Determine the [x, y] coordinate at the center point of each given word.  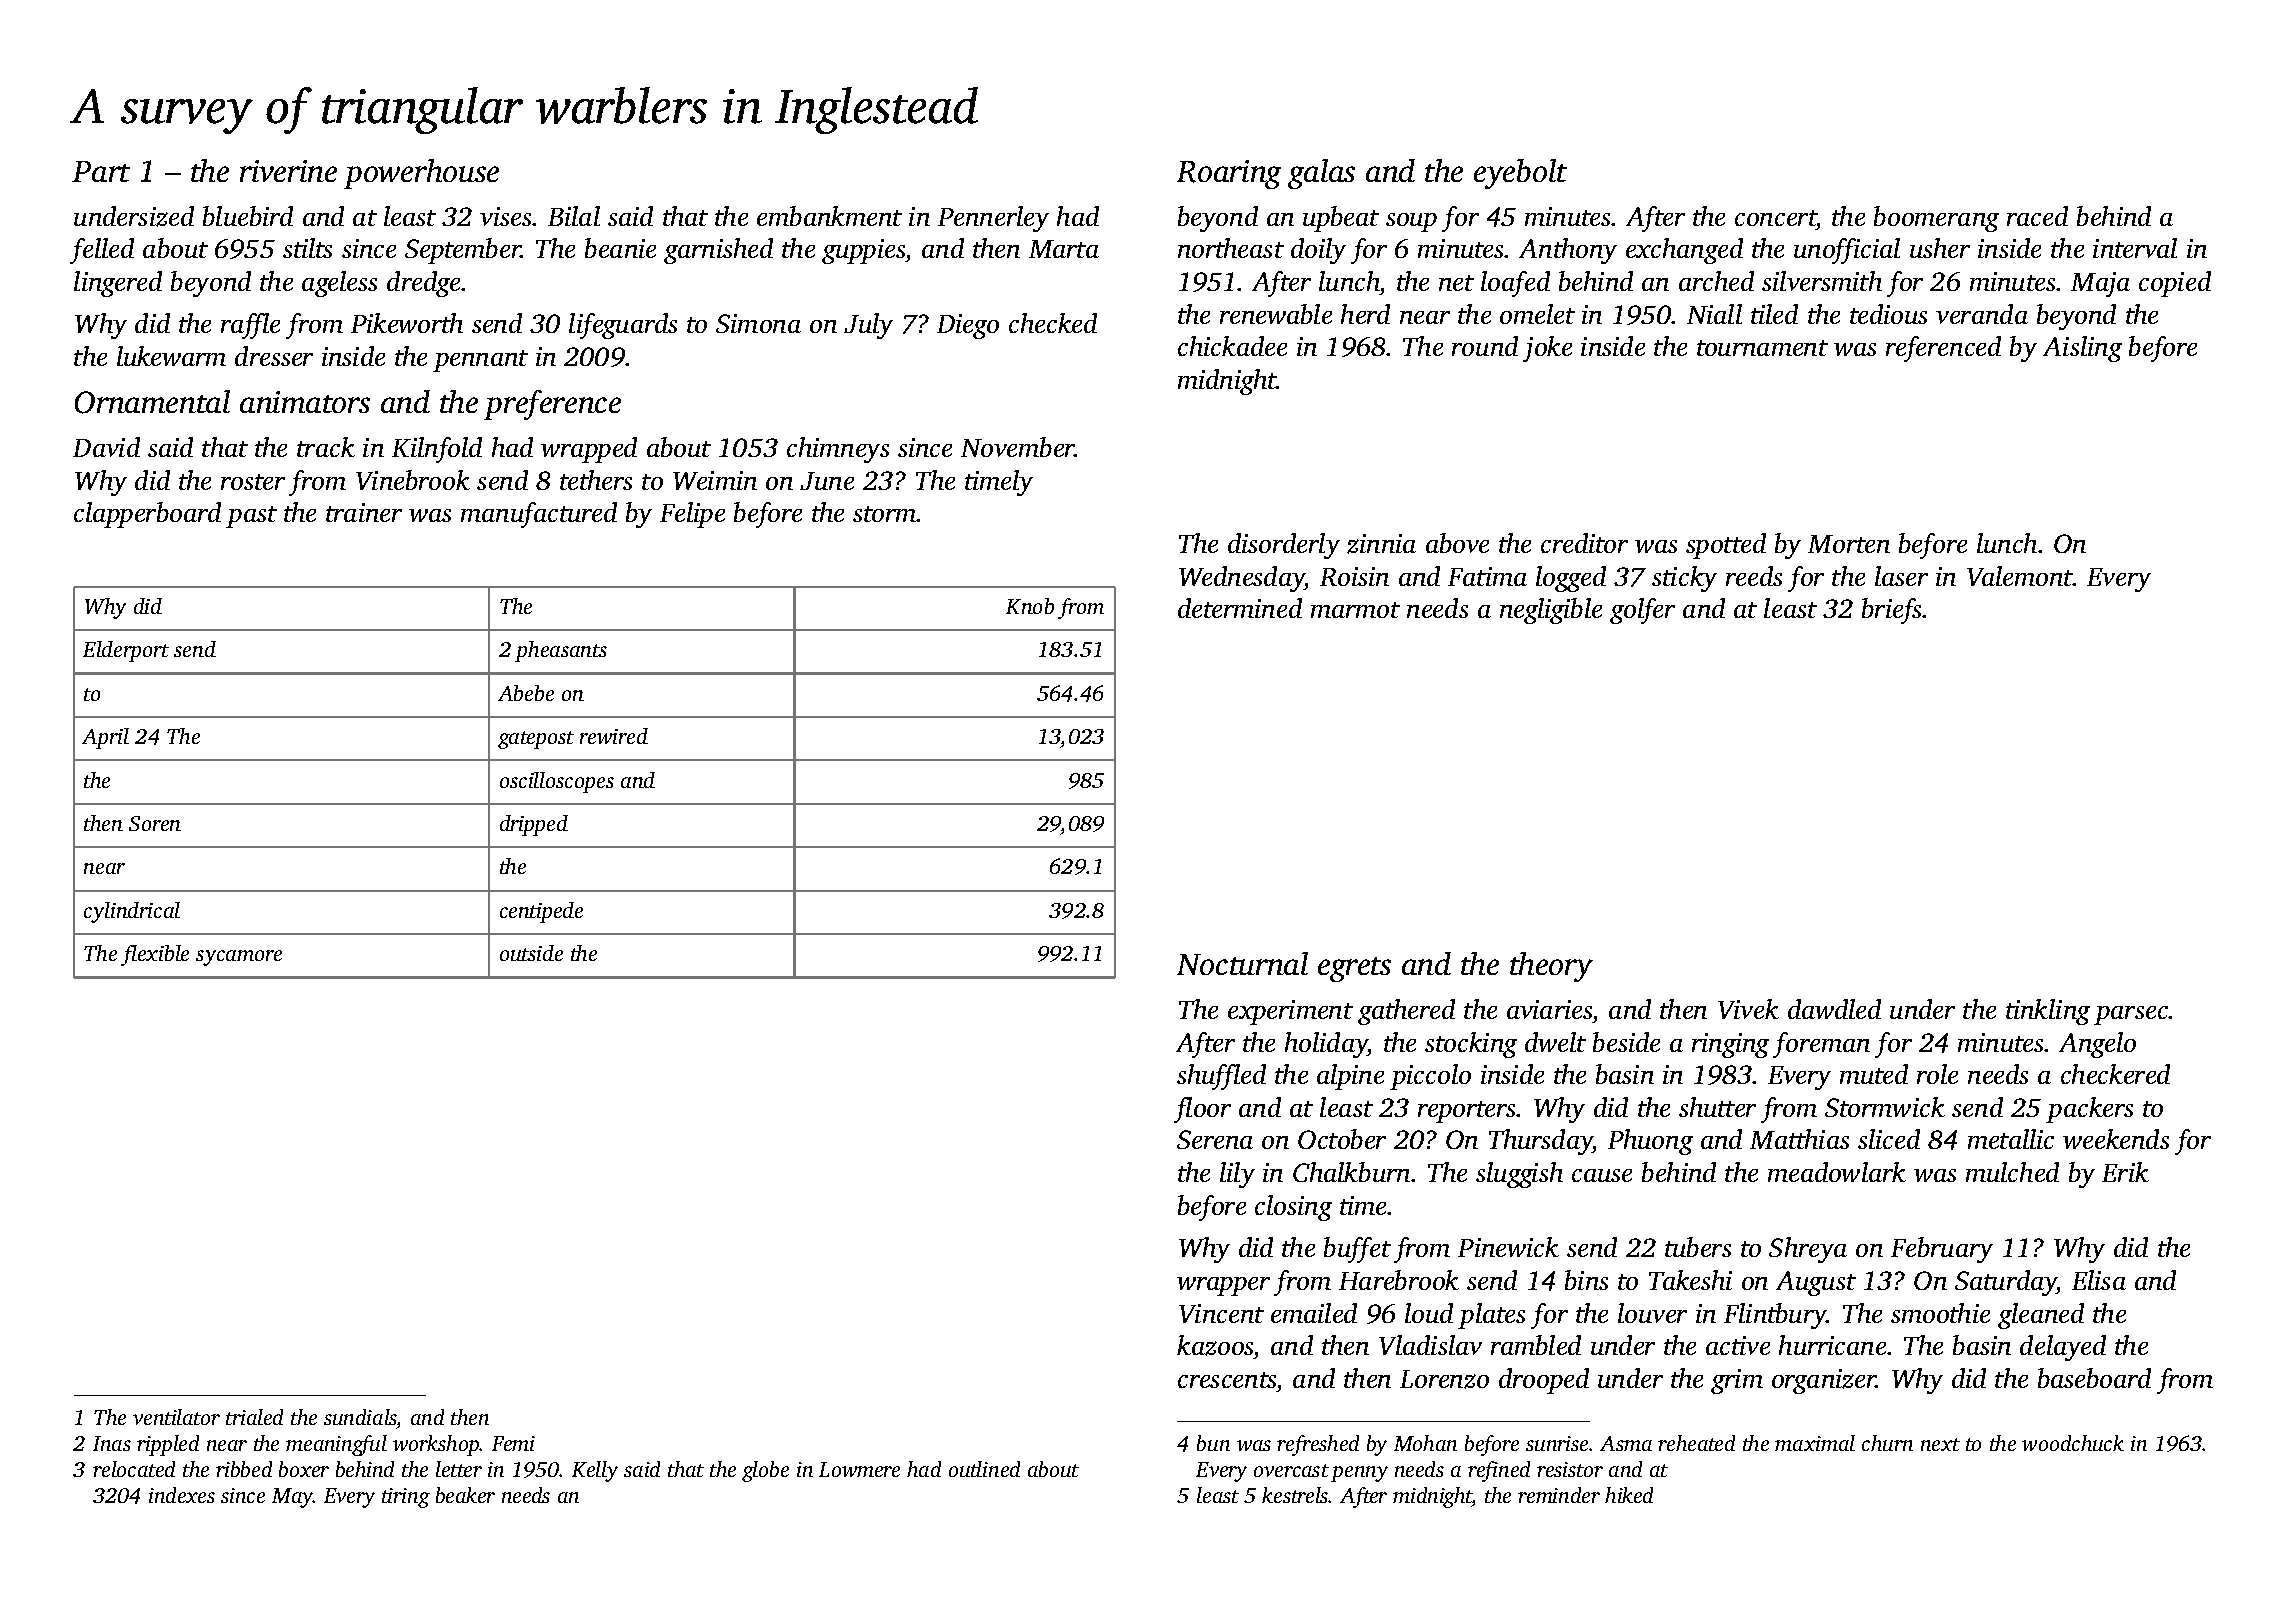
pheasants [561, 651]
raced [2037, 216]
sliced [1889, 1139]
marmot [1355, 610]
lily [1237, 1175]
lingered [118, 284]
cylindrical [132, 912]
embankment [829, 216]
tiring [406, 1498]
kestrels [1295, 1495]
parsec [2131, 1015]
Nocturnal [1242, 963]
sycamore [239, 958]
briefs [1892, 611]
